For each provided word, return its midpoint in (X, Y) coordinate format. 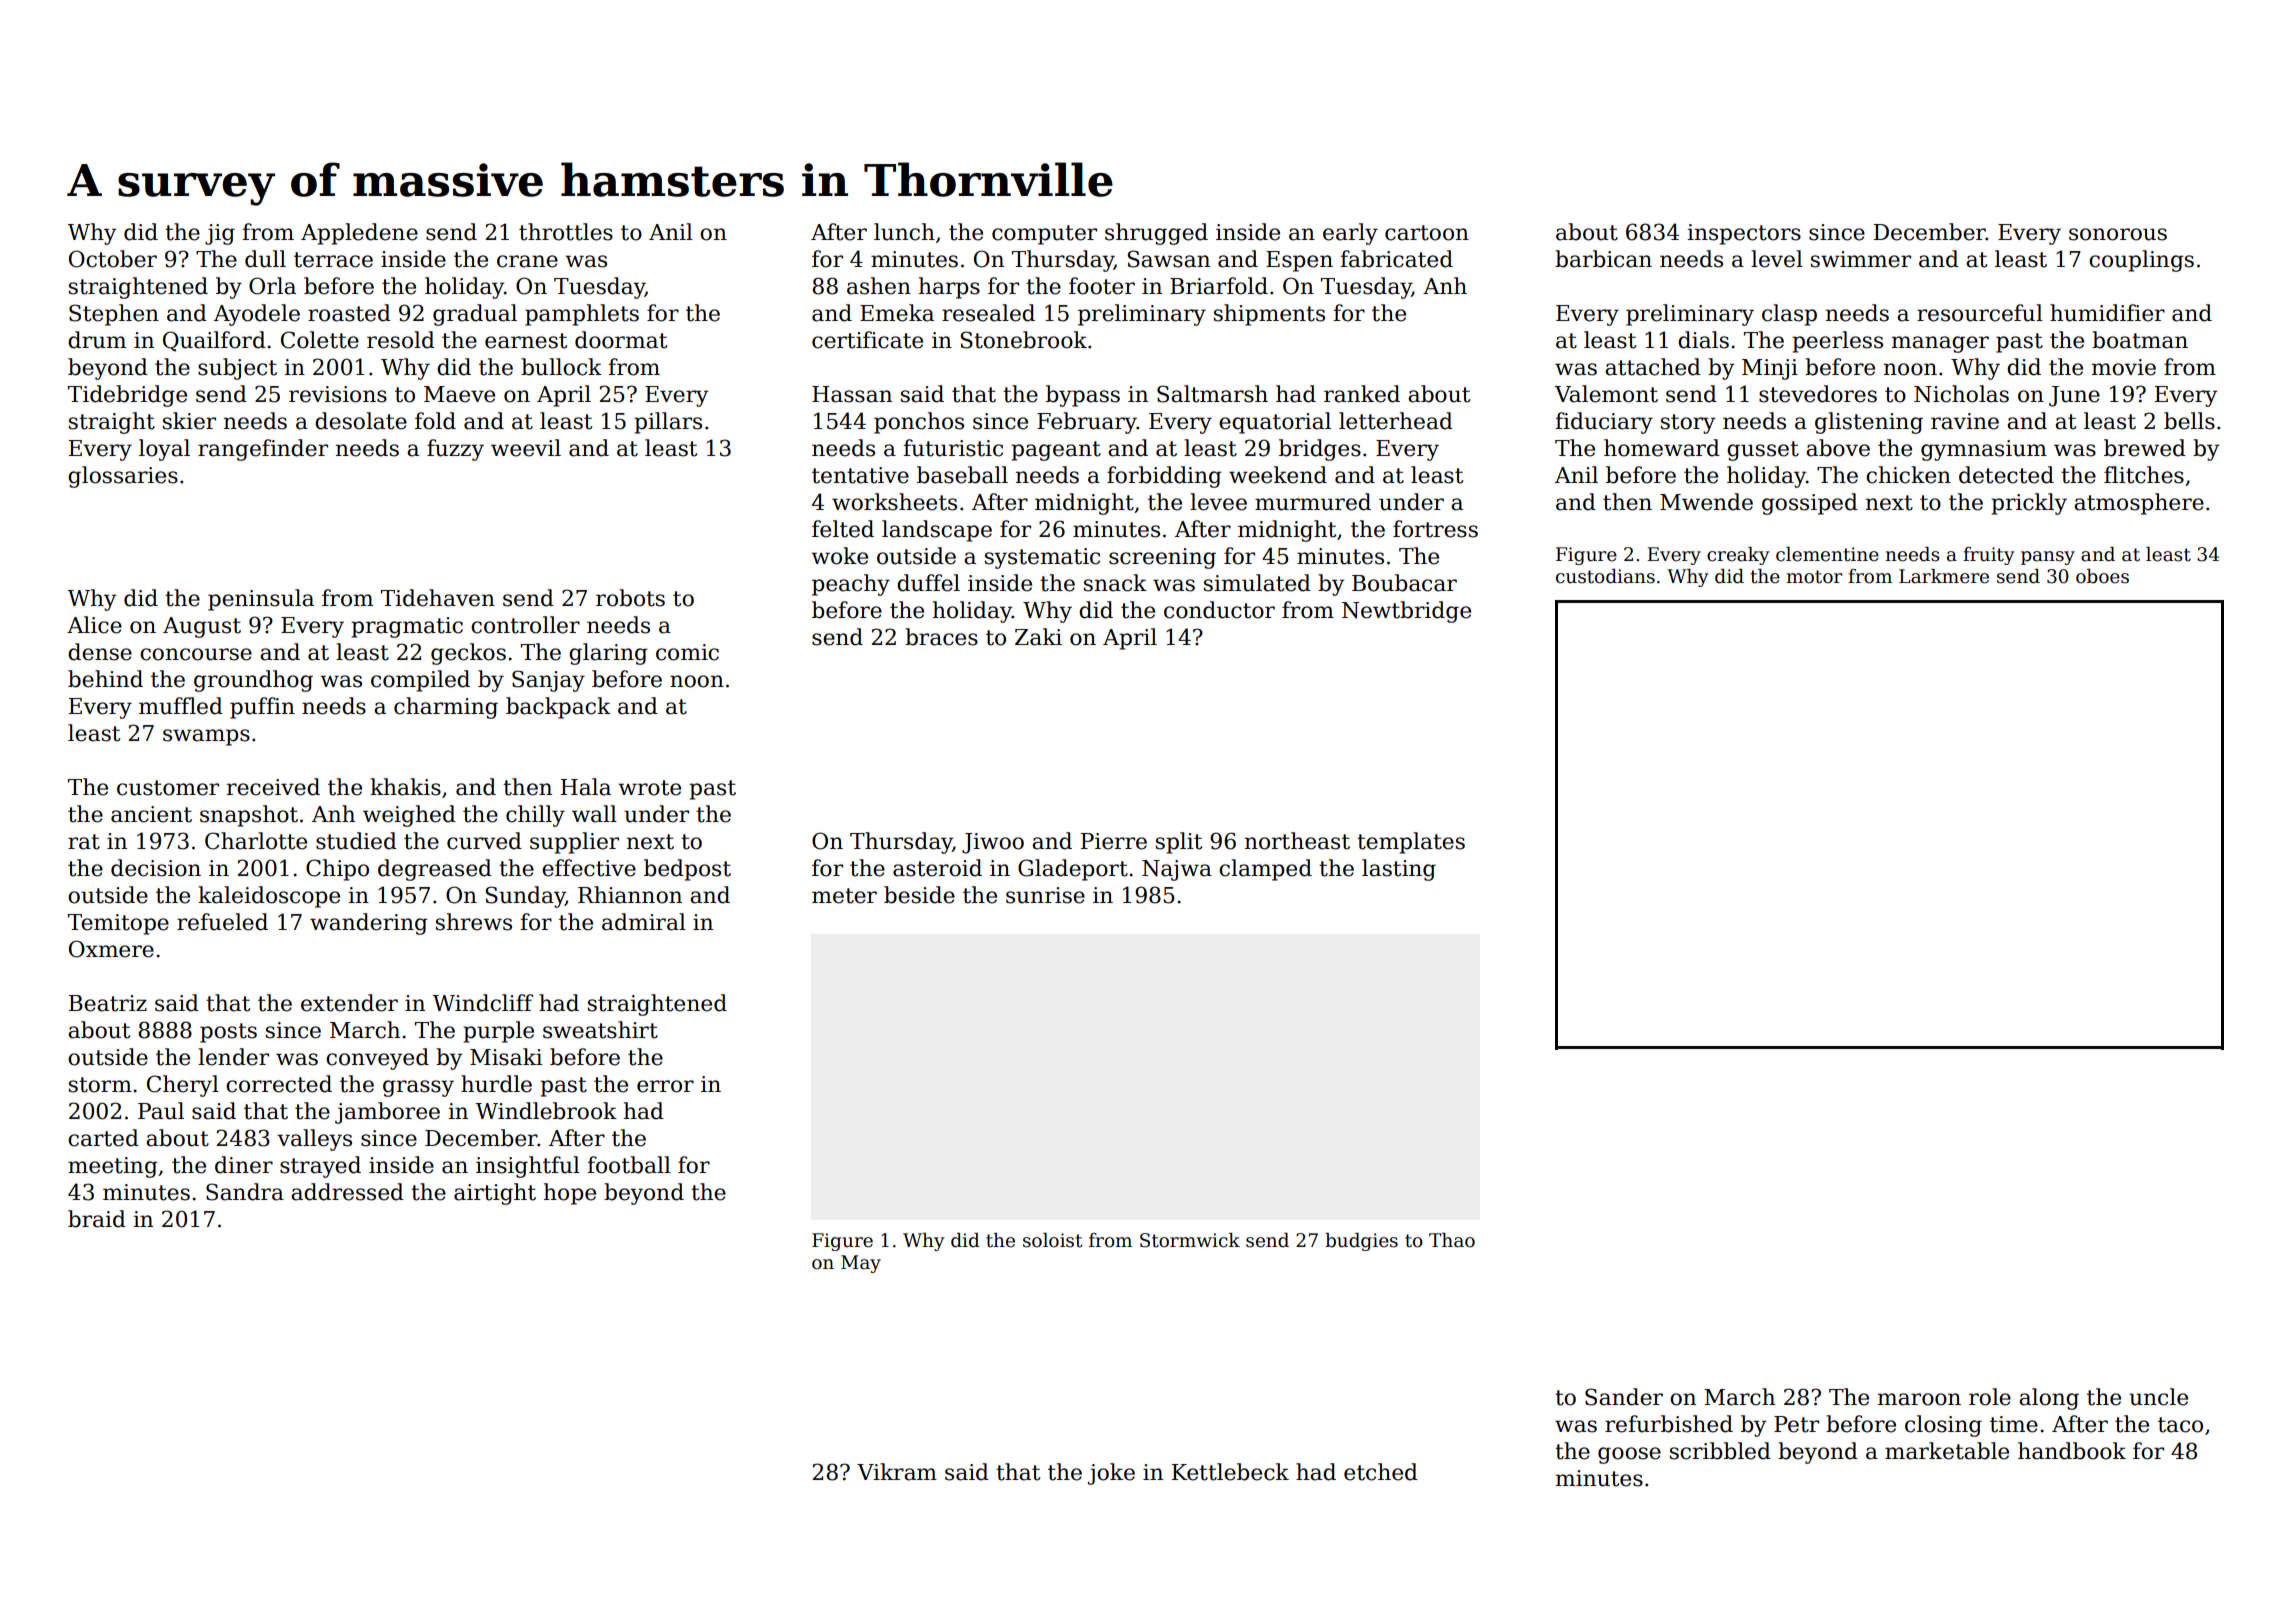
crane (527, 261)
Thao (1452, 1240)
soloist (1053, 1240)
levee (1218, 502)
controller (525, 625)
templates (1411, 843)
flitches (2144, 475)
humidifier (2107, 313)
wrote (649, 788)
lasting (1399, 870)
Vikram (897, 1472)
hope (570, 1194)
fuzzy (455, 450)
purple (498, 1032)
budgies (1361, 1242)
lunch (904, 232)
